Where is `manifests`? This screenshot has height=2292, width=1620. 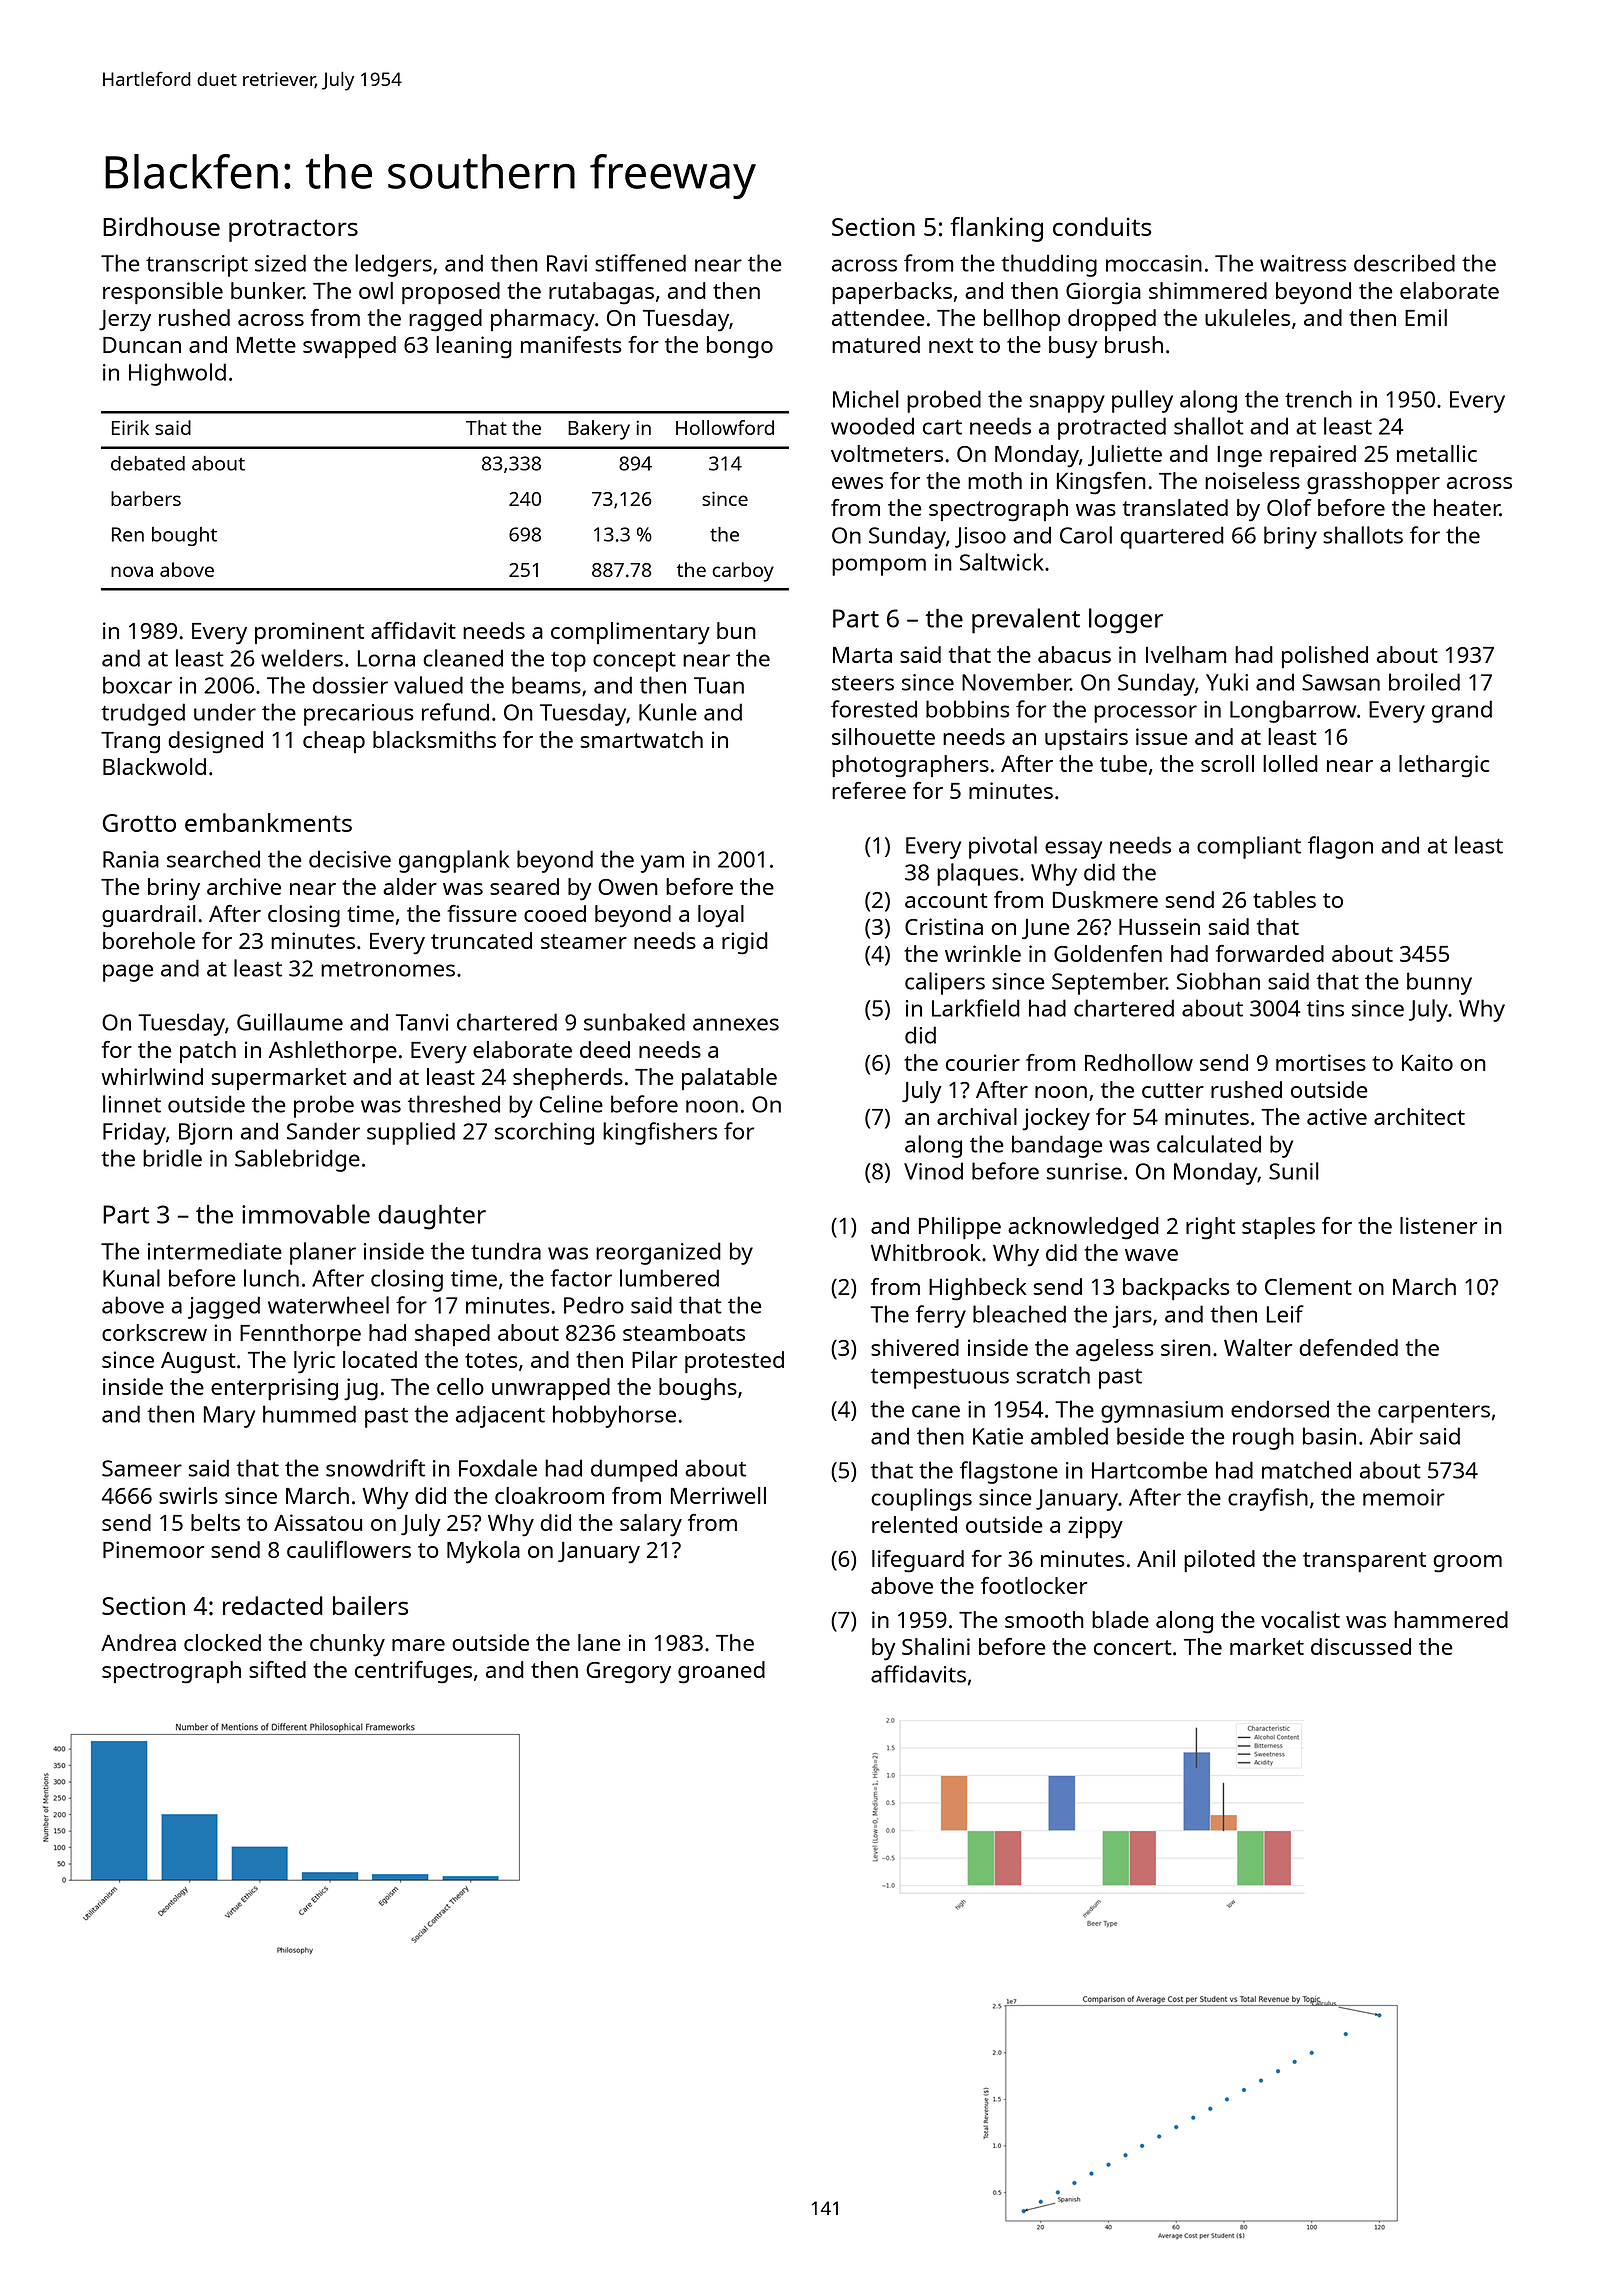
manifests is located at coordinates (571, 344).
